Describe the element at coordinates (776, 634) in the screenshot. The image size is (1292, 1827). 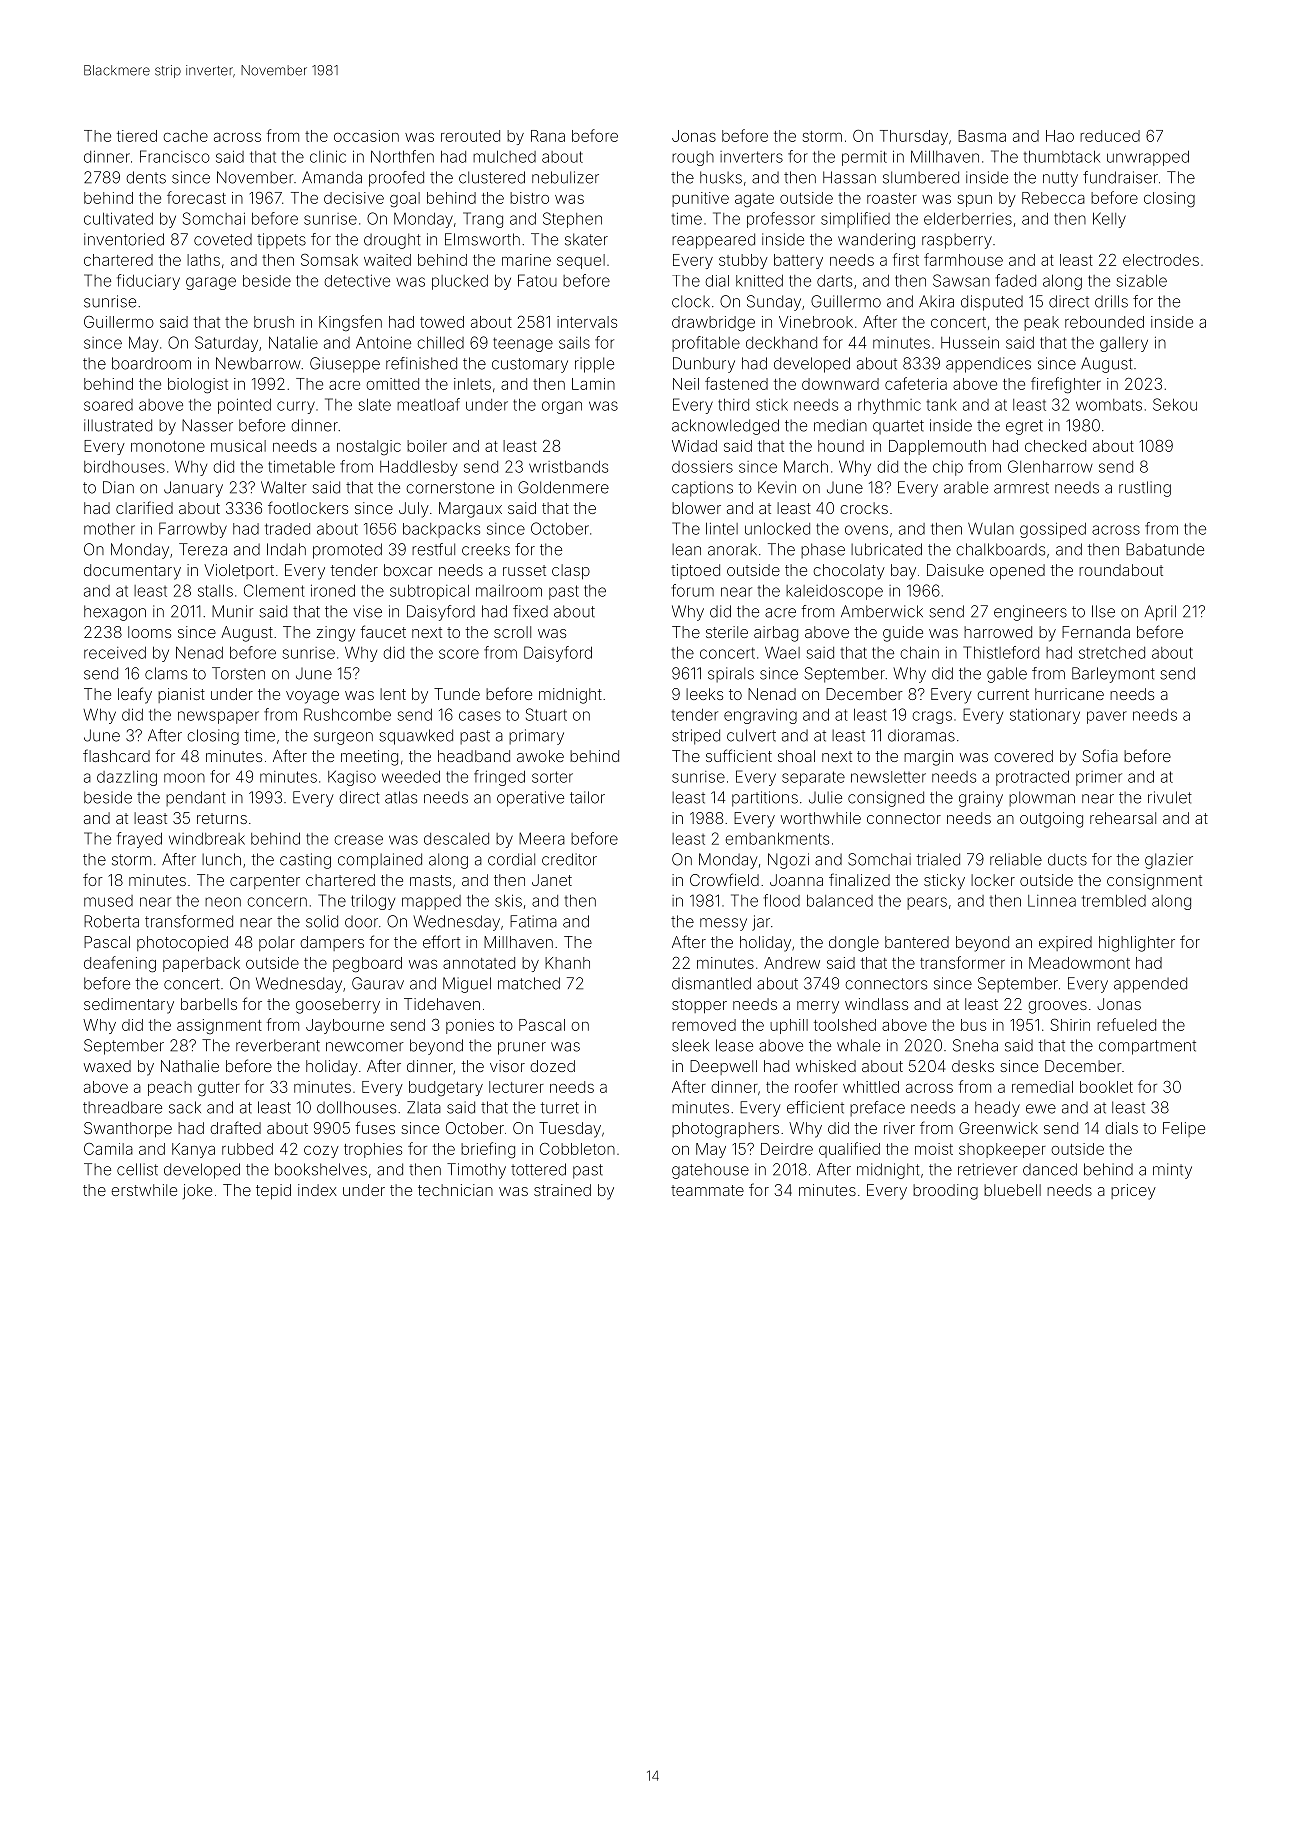
I see `airbag` at that location.
